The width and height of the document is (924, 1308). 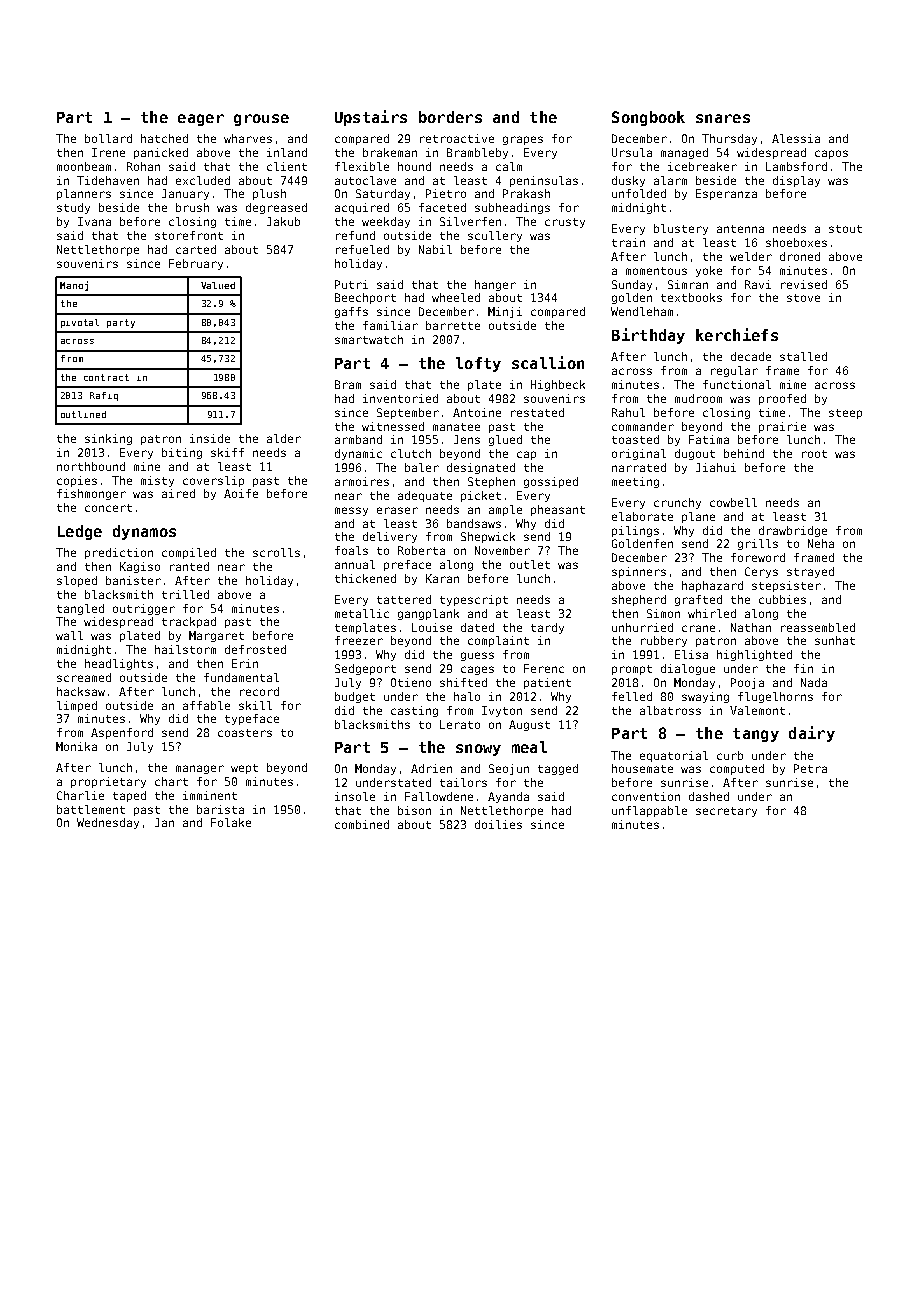 I want to click on foals, so click(x=351, y=550).
